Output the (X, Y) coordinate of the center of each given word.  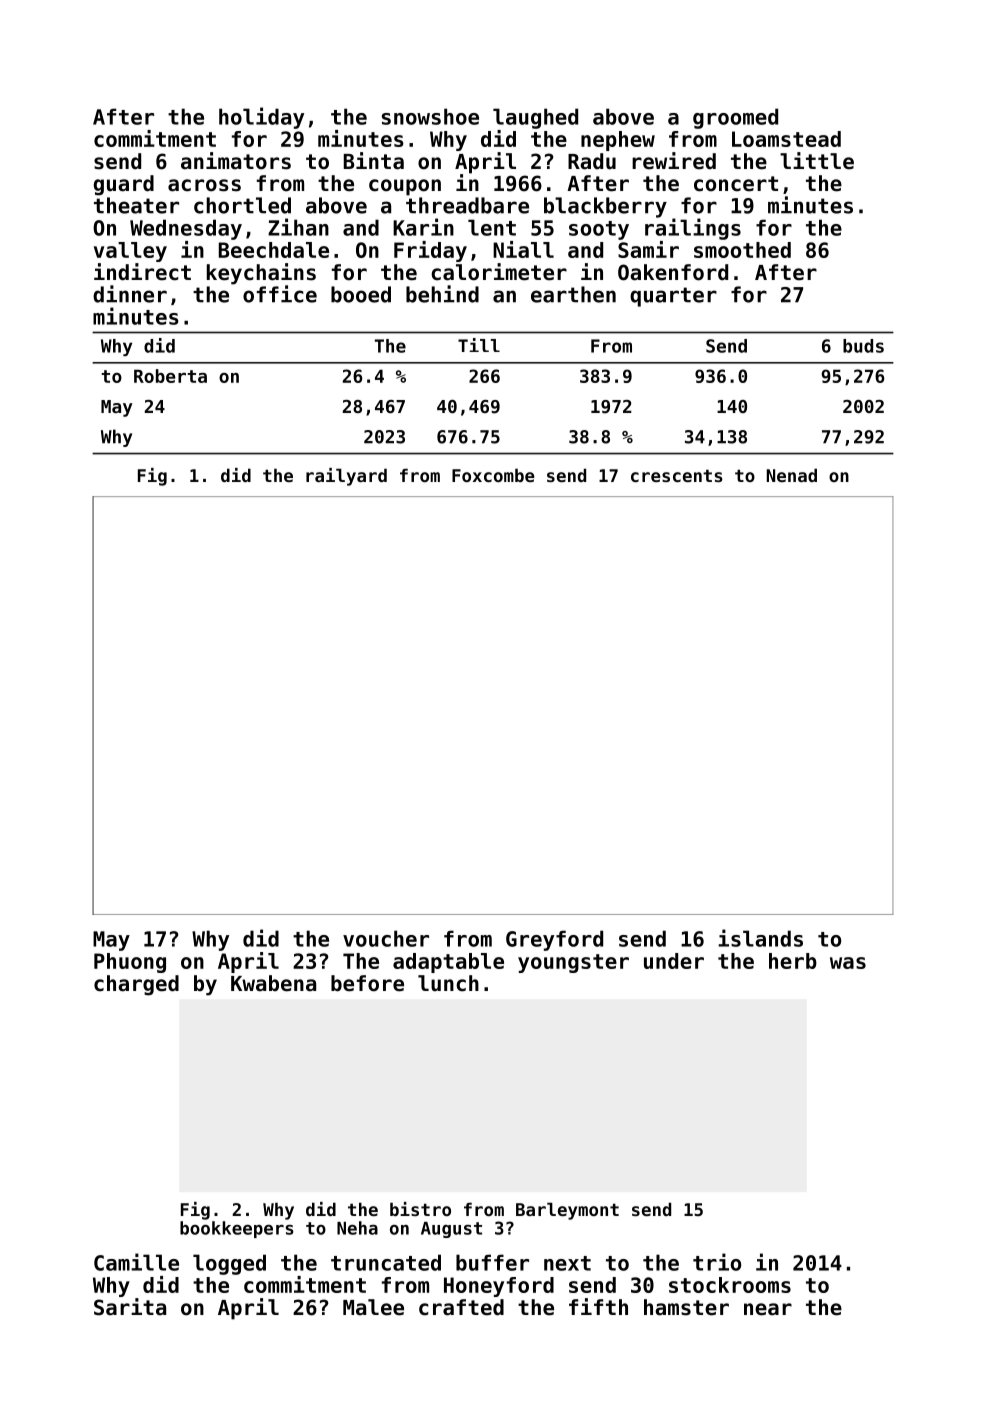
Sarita (130, 1307)
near (768, 1309)
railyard (346, 477)
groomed (735, 118)
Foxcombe (493, 475)
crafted (461, 1307)
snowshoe (430, 116)
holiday (261, 118)
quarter (673, 297)
